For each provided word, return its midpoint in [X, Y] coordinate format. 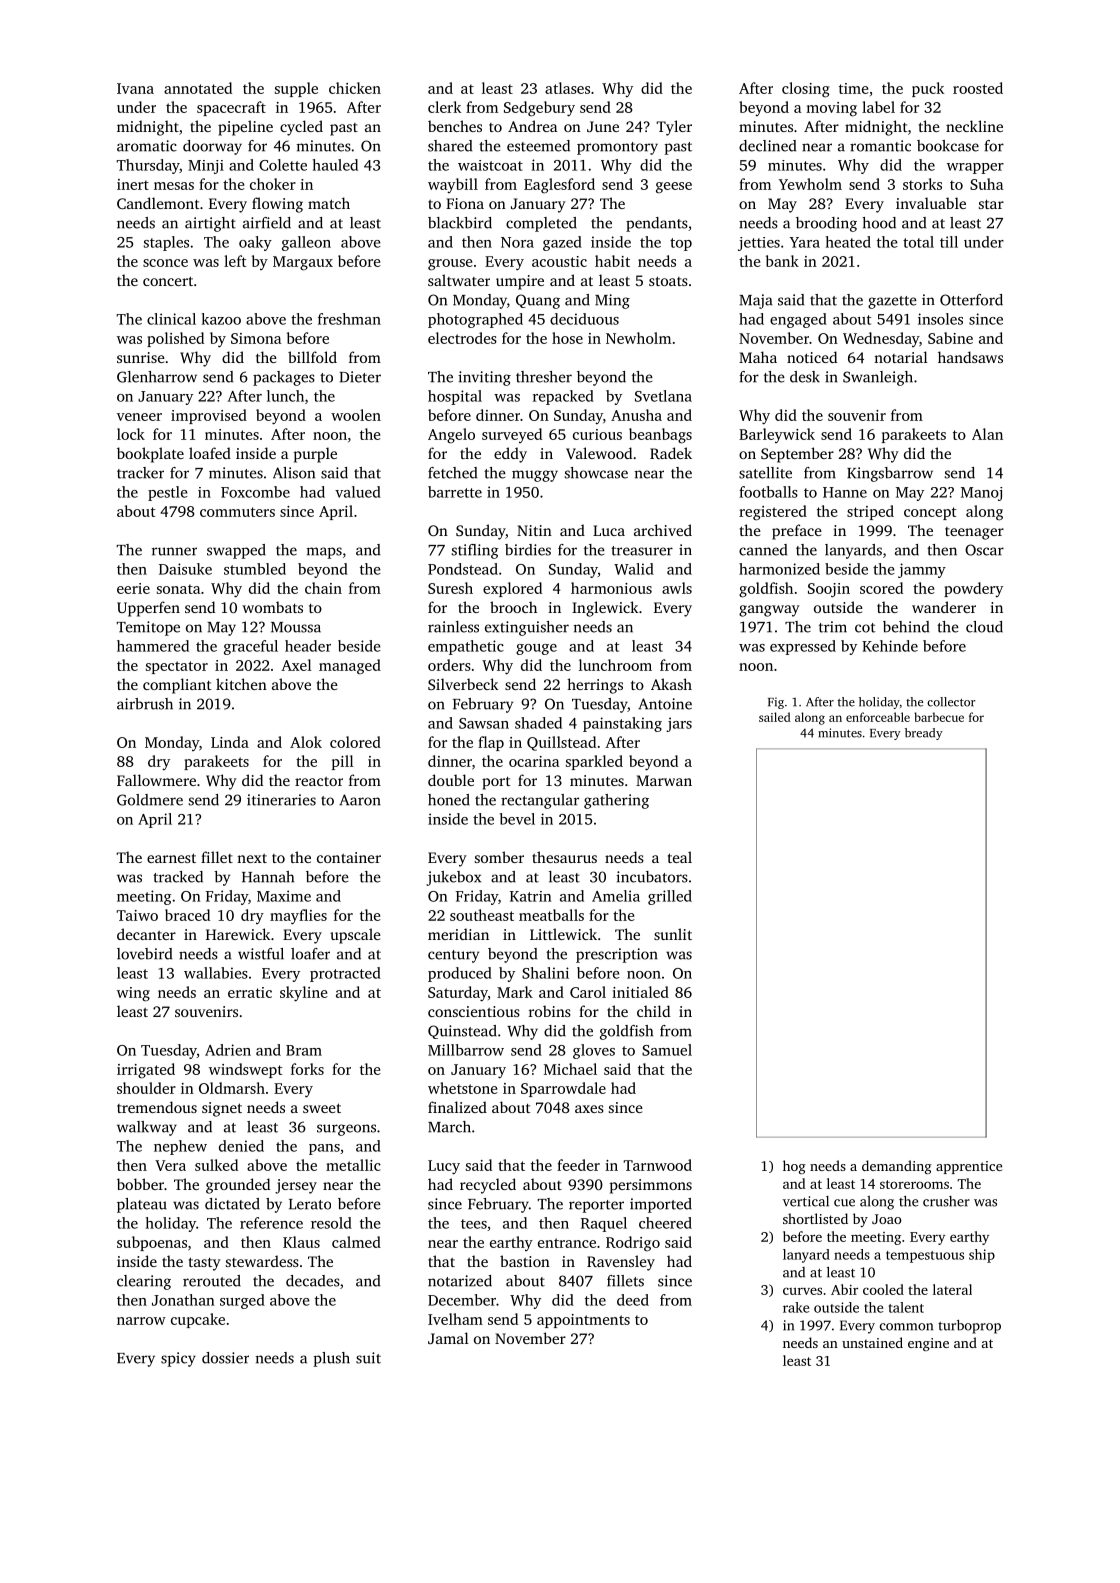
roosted [978, 88]
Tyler [674, 128]
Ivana [135, 88]
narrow [141, 1321]
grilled [670, 897]
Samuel [667, 1050]
